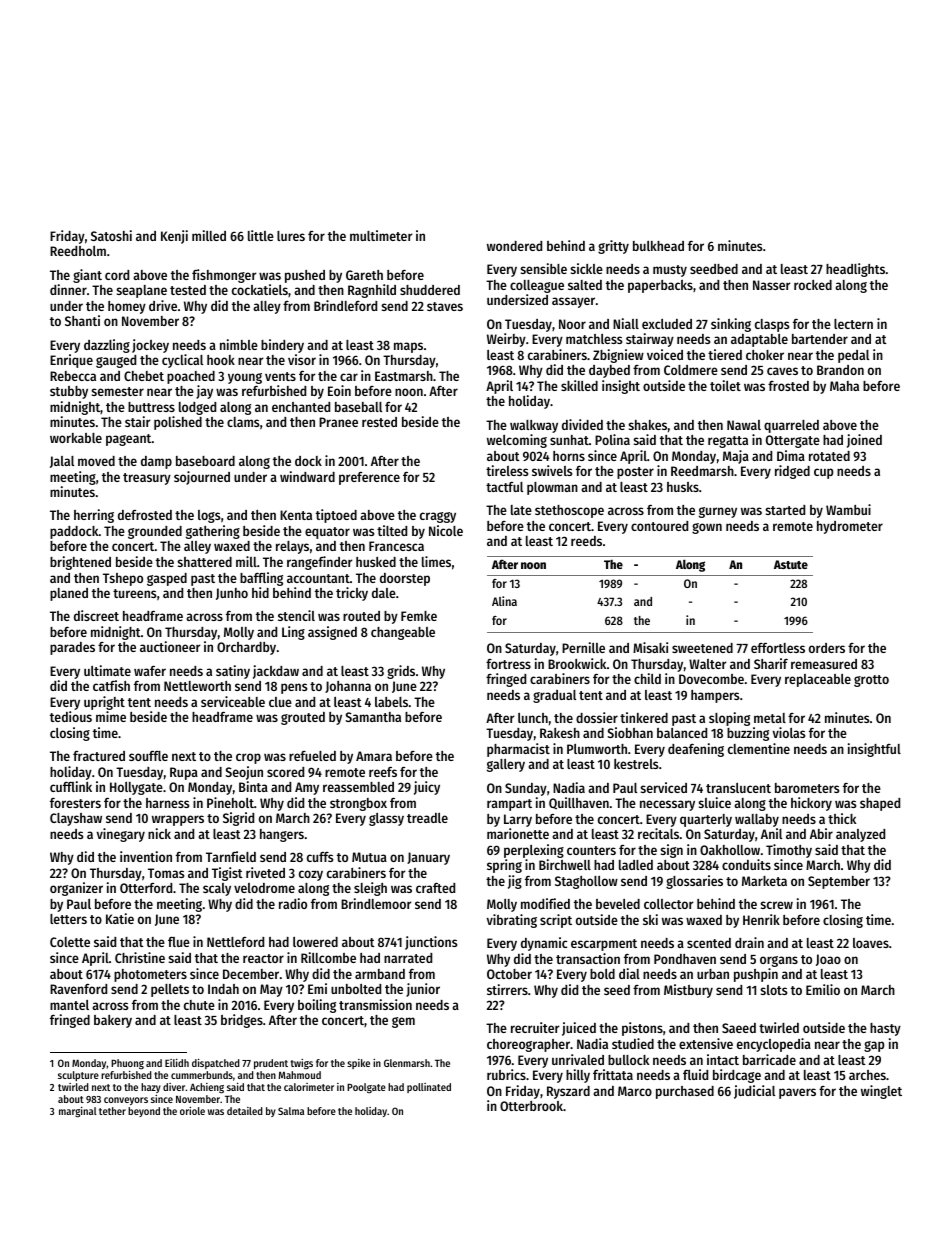 The height and width of the image is (1233, 952). I want to click on Pranee, so click(338, 422).
